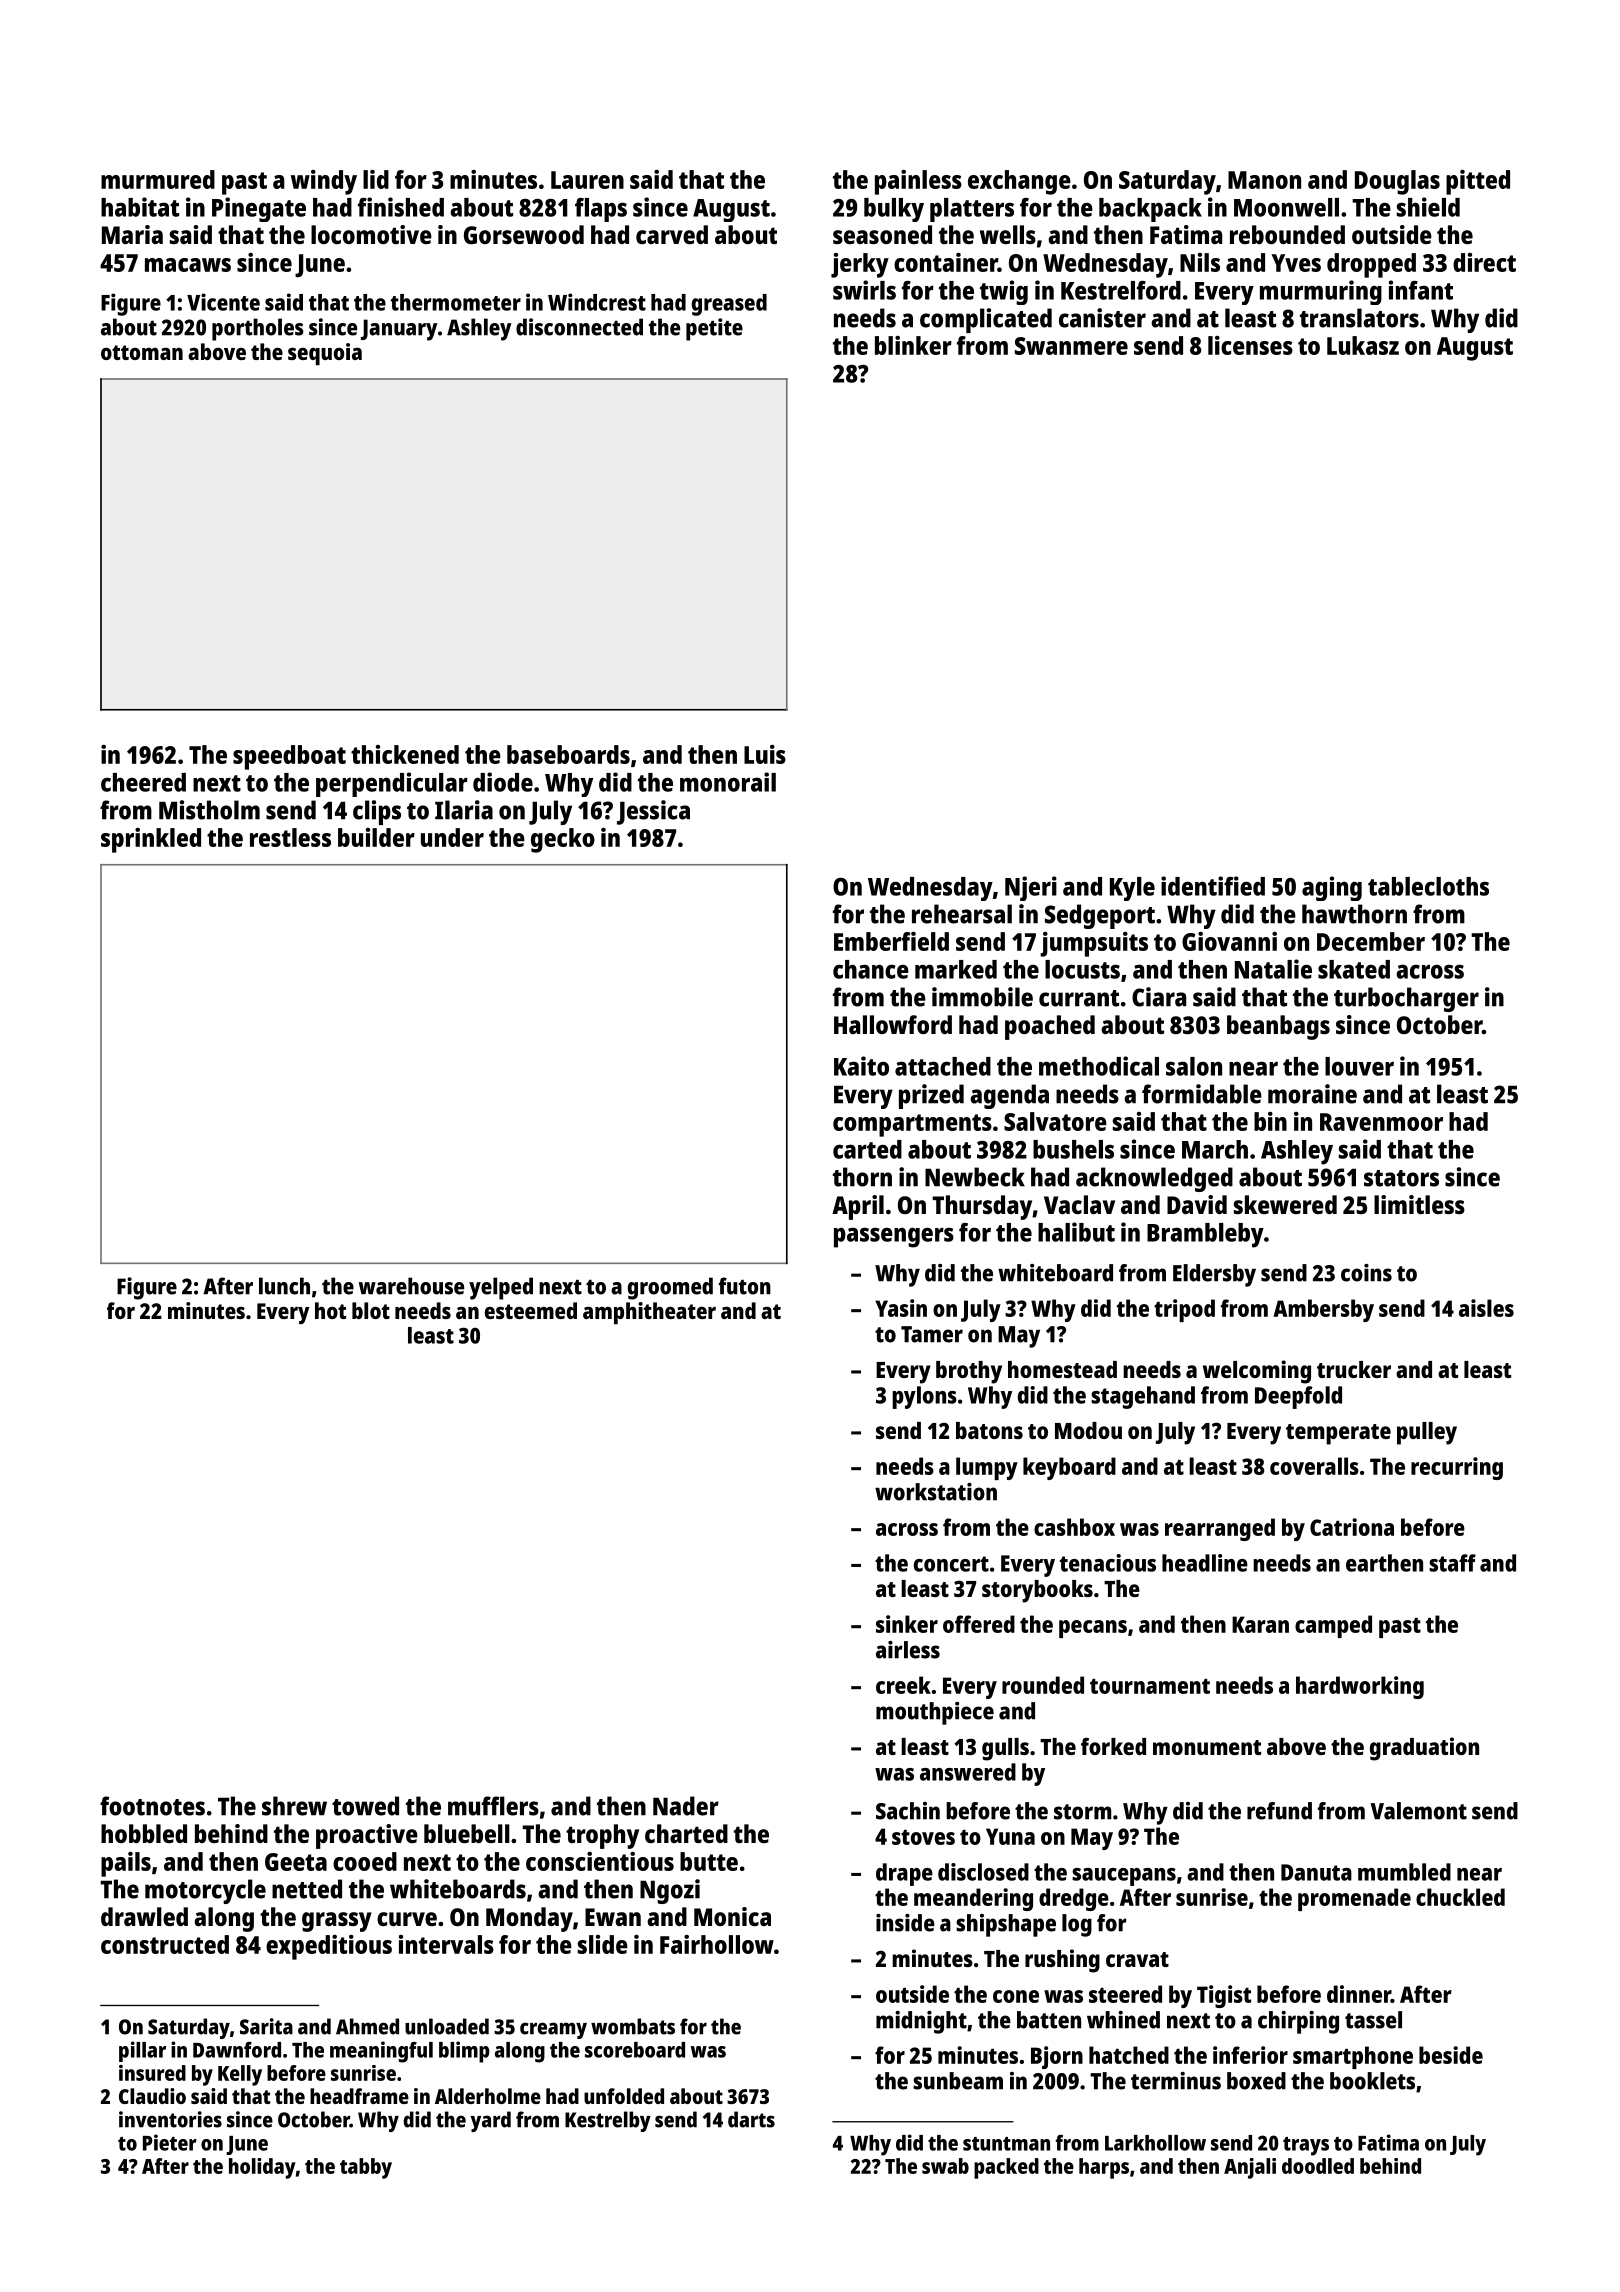  I want to click on Ilaria, so click(464, 810).
